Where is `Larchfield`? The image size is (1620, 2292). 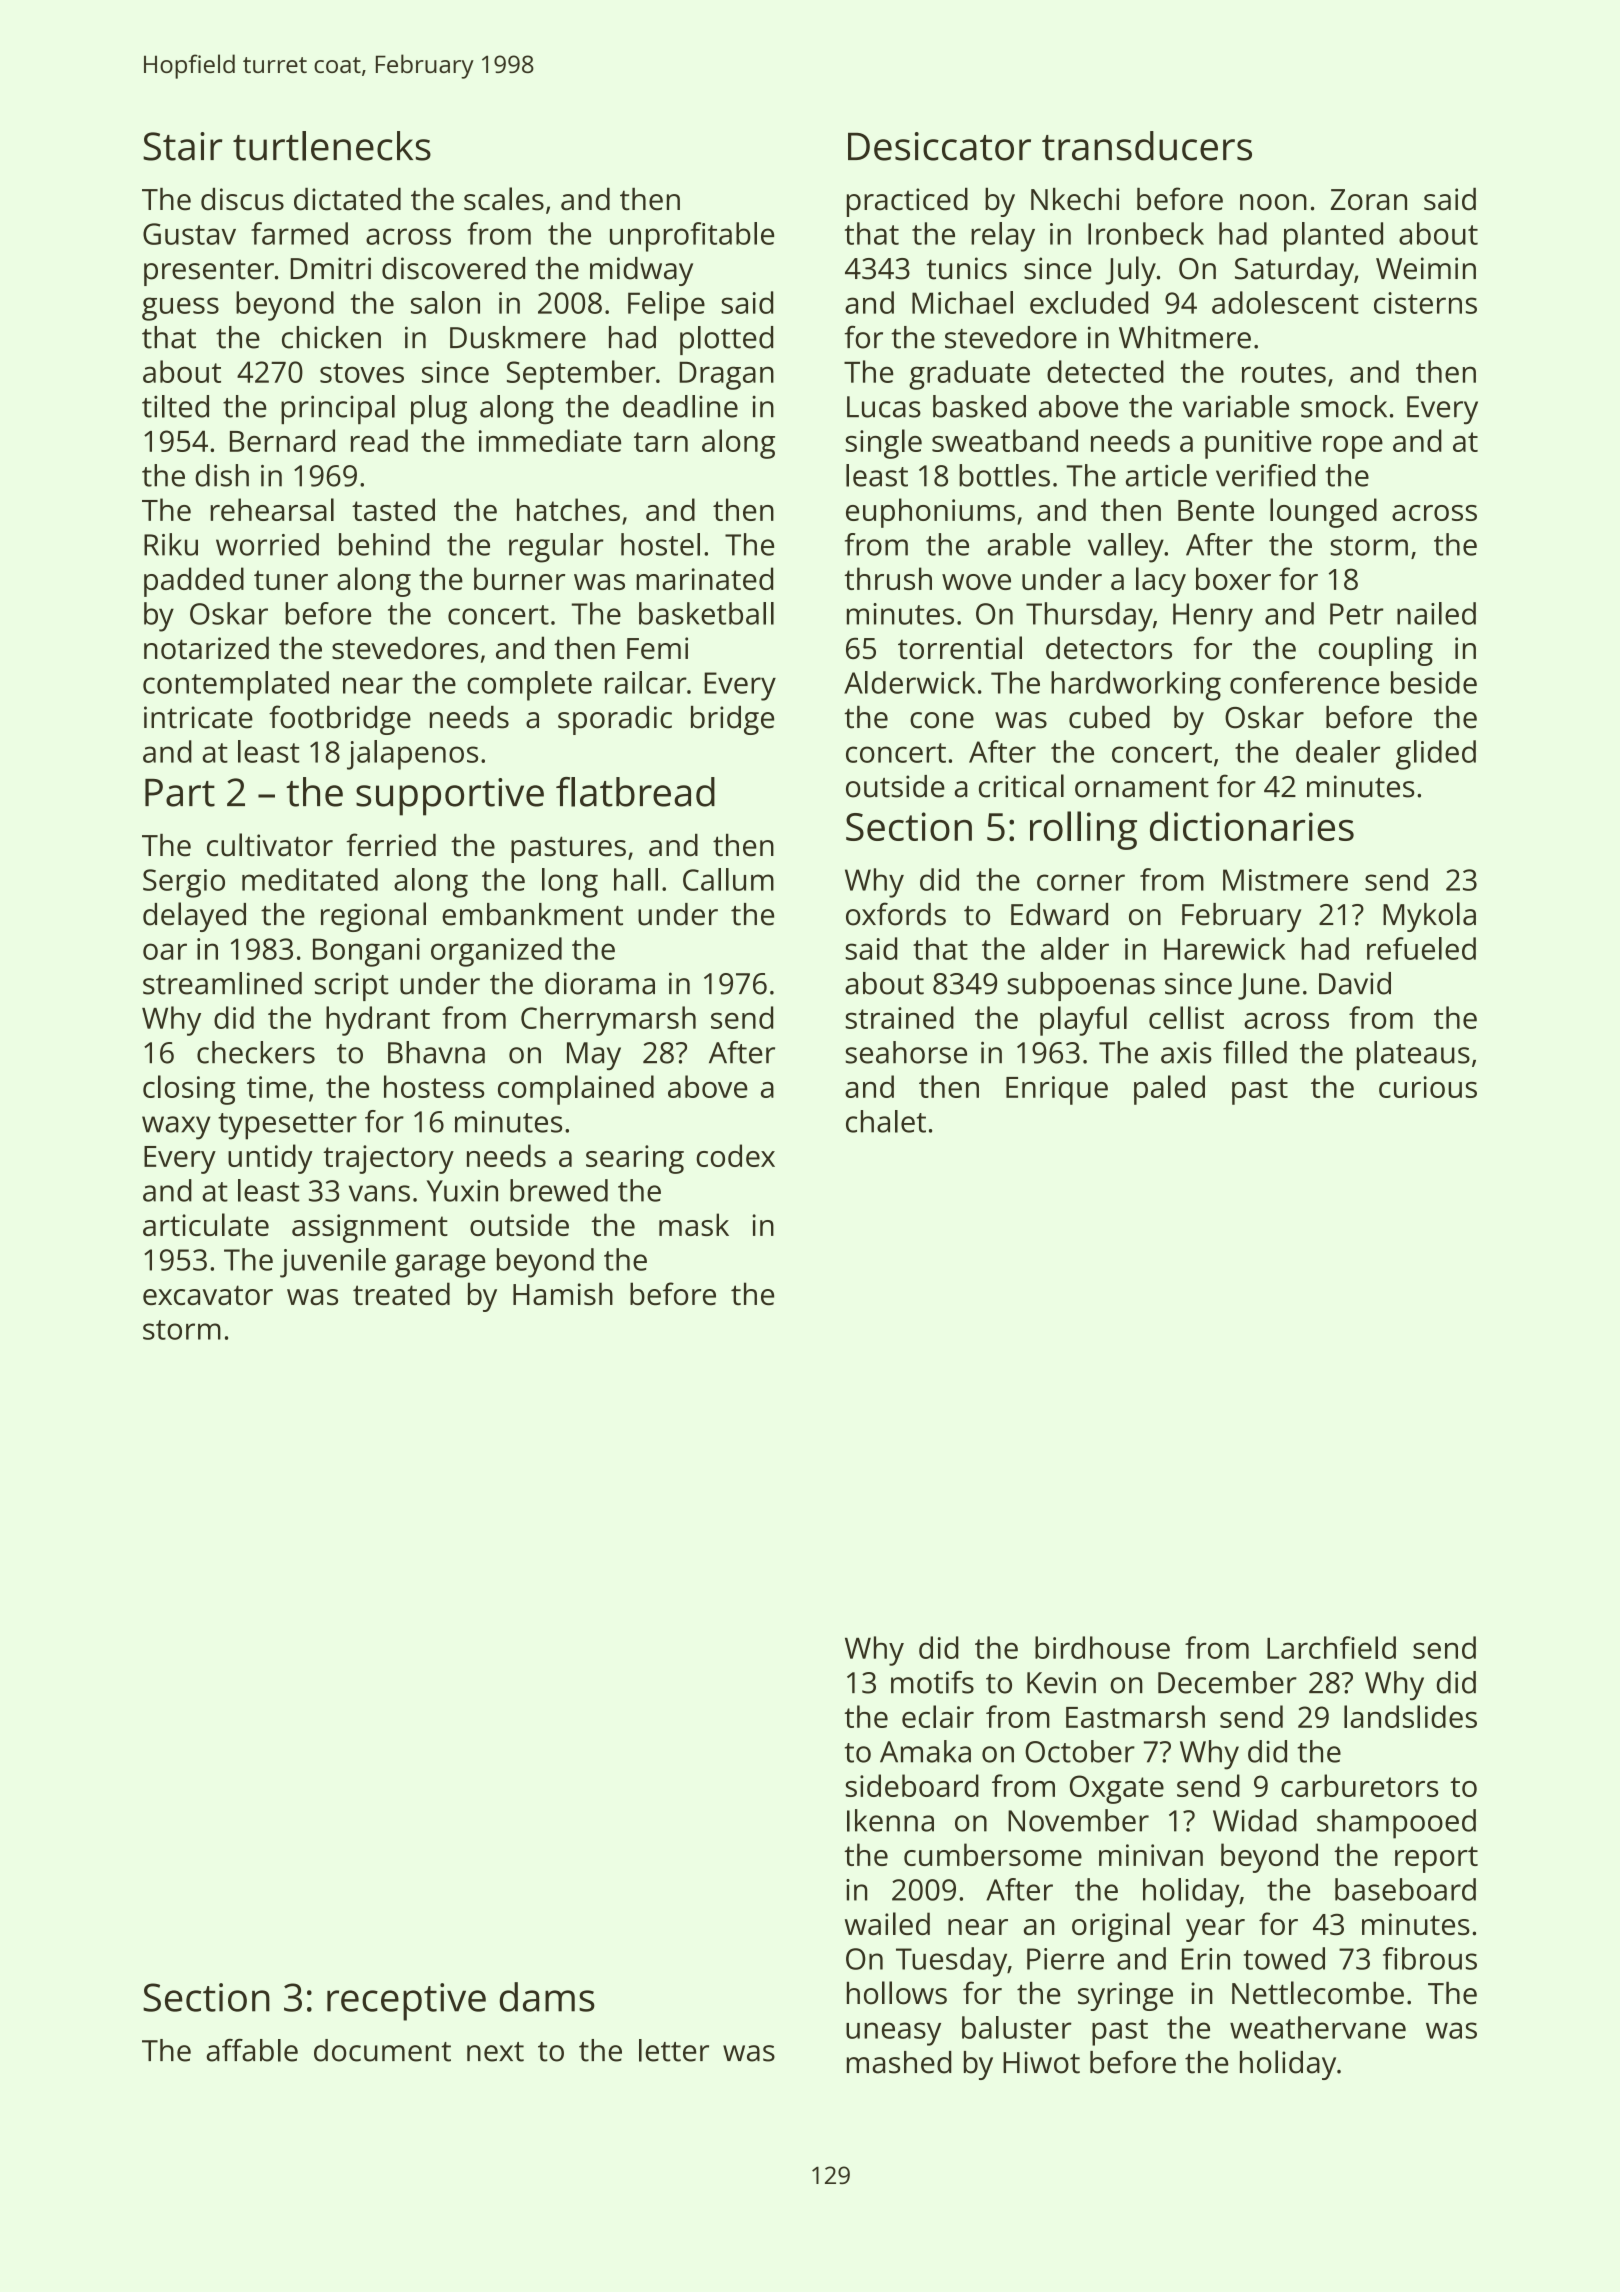
Larchfield is located at coordinates (1331, 1647).
